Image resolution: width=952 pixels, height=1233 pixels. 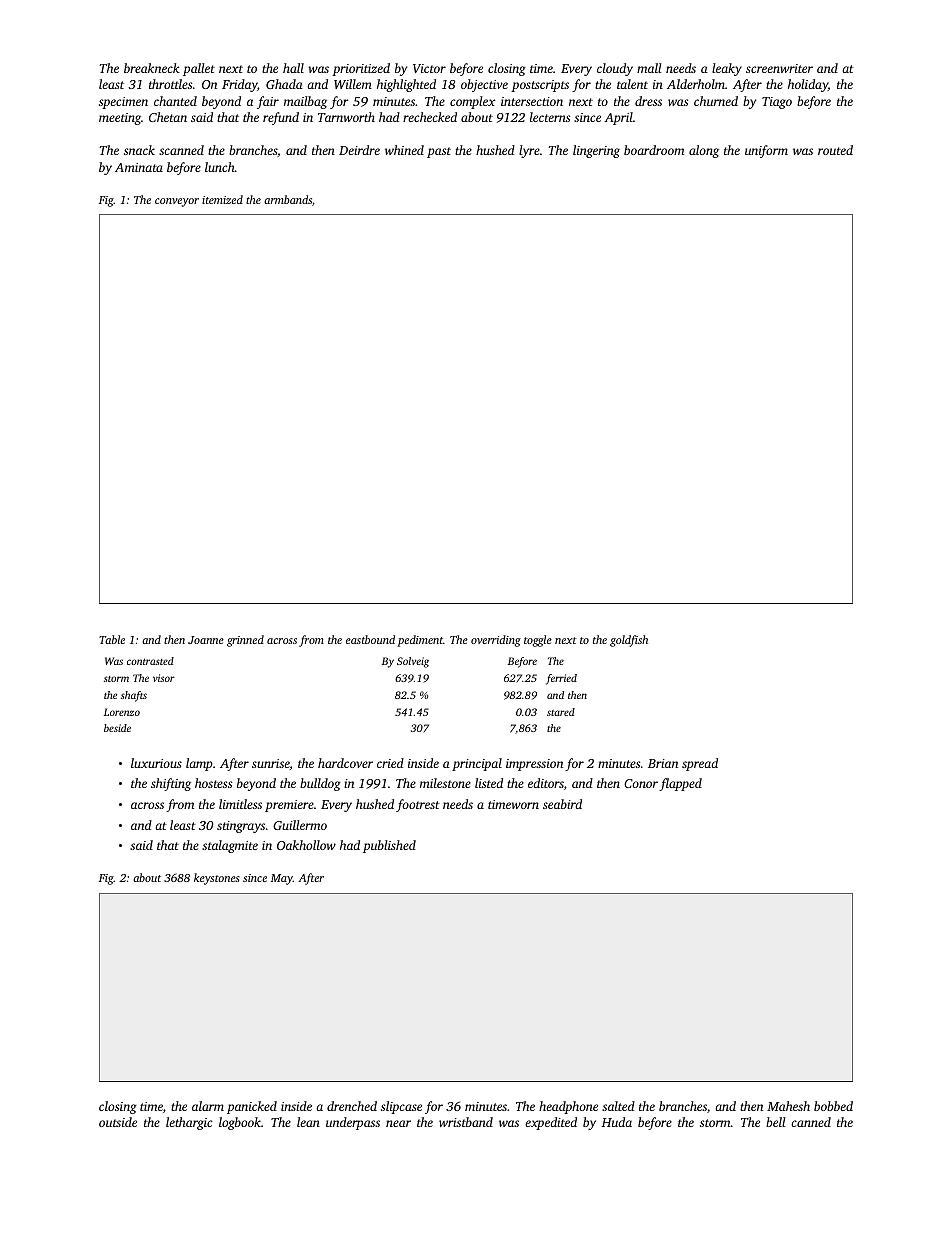 I want to click on ferried, so click(x=561, y=679).
